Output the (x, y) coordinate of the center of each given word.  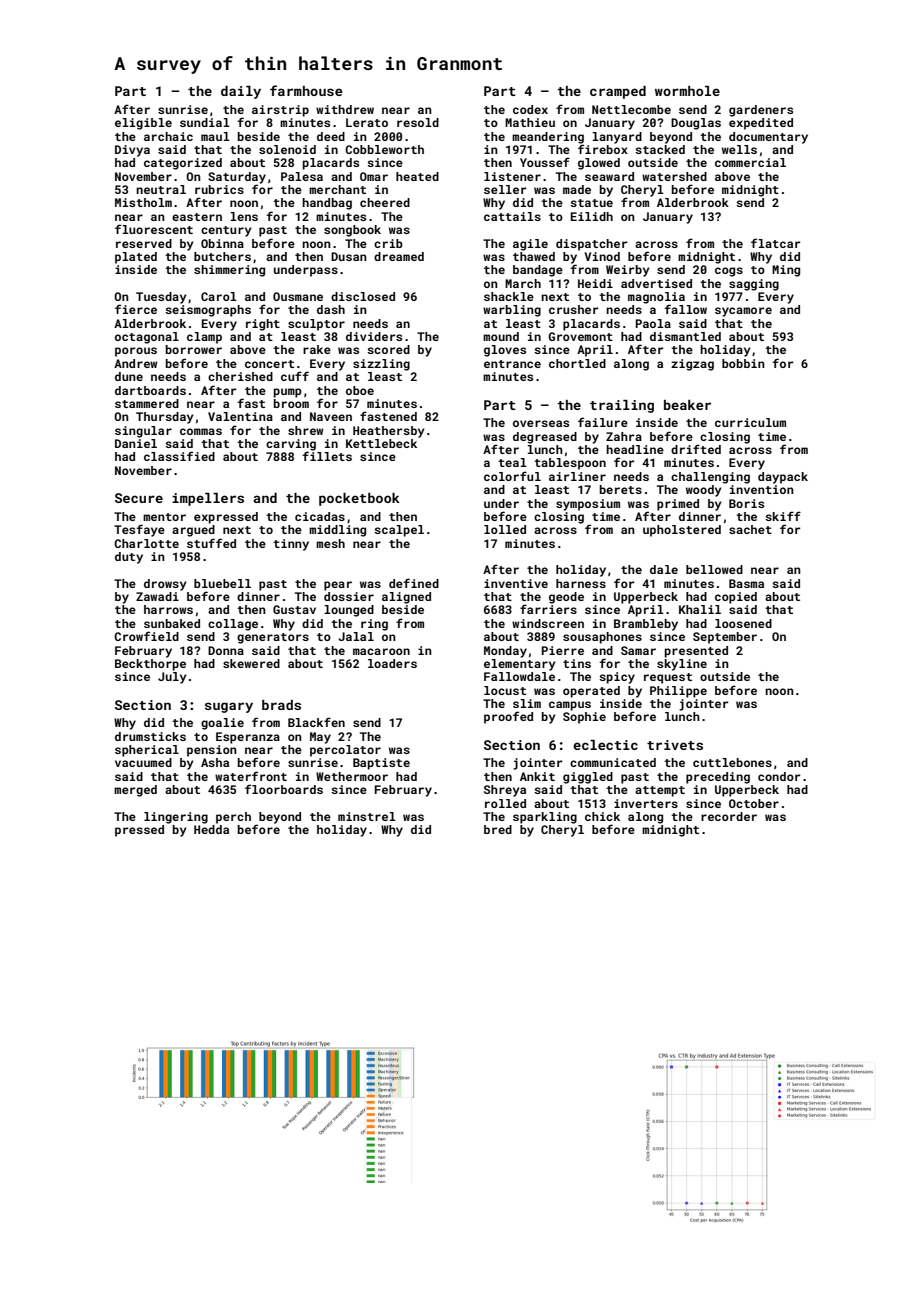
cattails (512, 216)
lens (244, 216)
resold (418, 122)
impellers (208, 499)
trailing (622, 406)
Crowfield (146, 636)
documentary (768, 138)
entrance (512, 364)
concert (269, 364)
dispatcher (591, 245)
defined (414, 583)
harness (581, 583)
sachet (750, 529)
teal (512, 462)
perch (233, 818)
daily (241, 92)
